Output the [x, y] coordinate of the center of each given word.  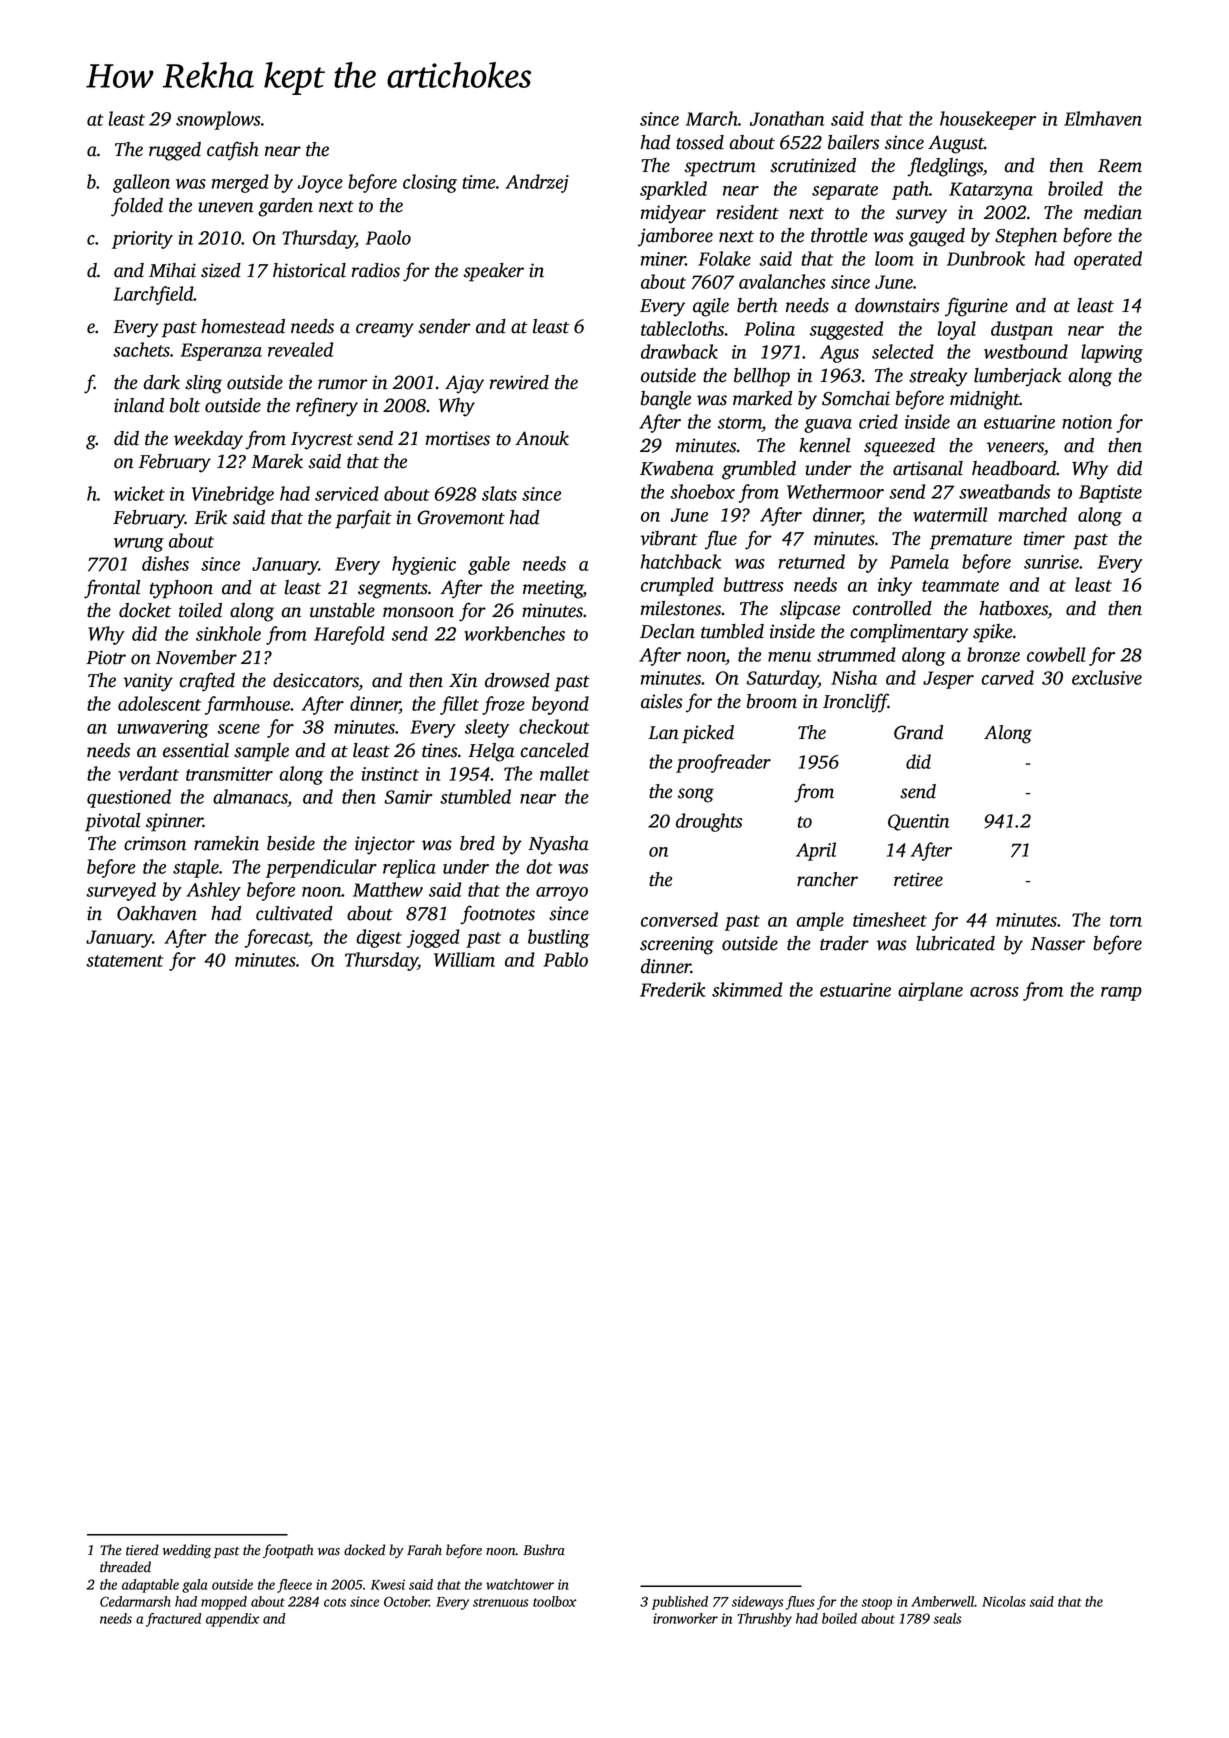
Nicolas [1004, 1601]
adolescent [159, 703]
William [464, 959]
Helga [491, 752]
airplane [930, 991]
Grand [918, 732]
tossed [700, 142]
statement [125, 961]
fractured [173, 1620]
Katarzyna [991, 191]
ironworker [685, 1618]
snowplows [218, 120]
